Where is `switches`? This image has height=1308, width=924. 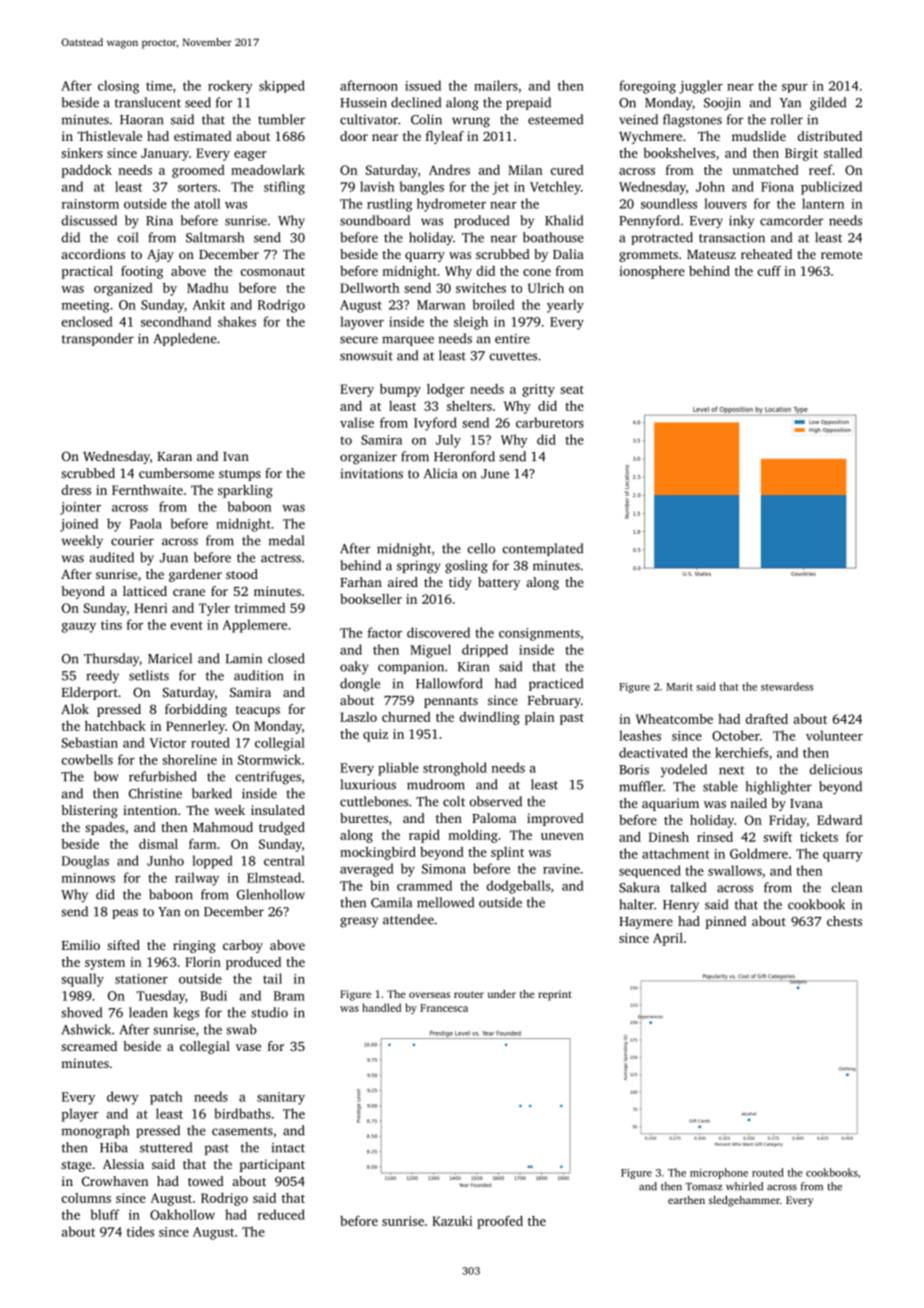
switches is located at coordinates (481, 288).
